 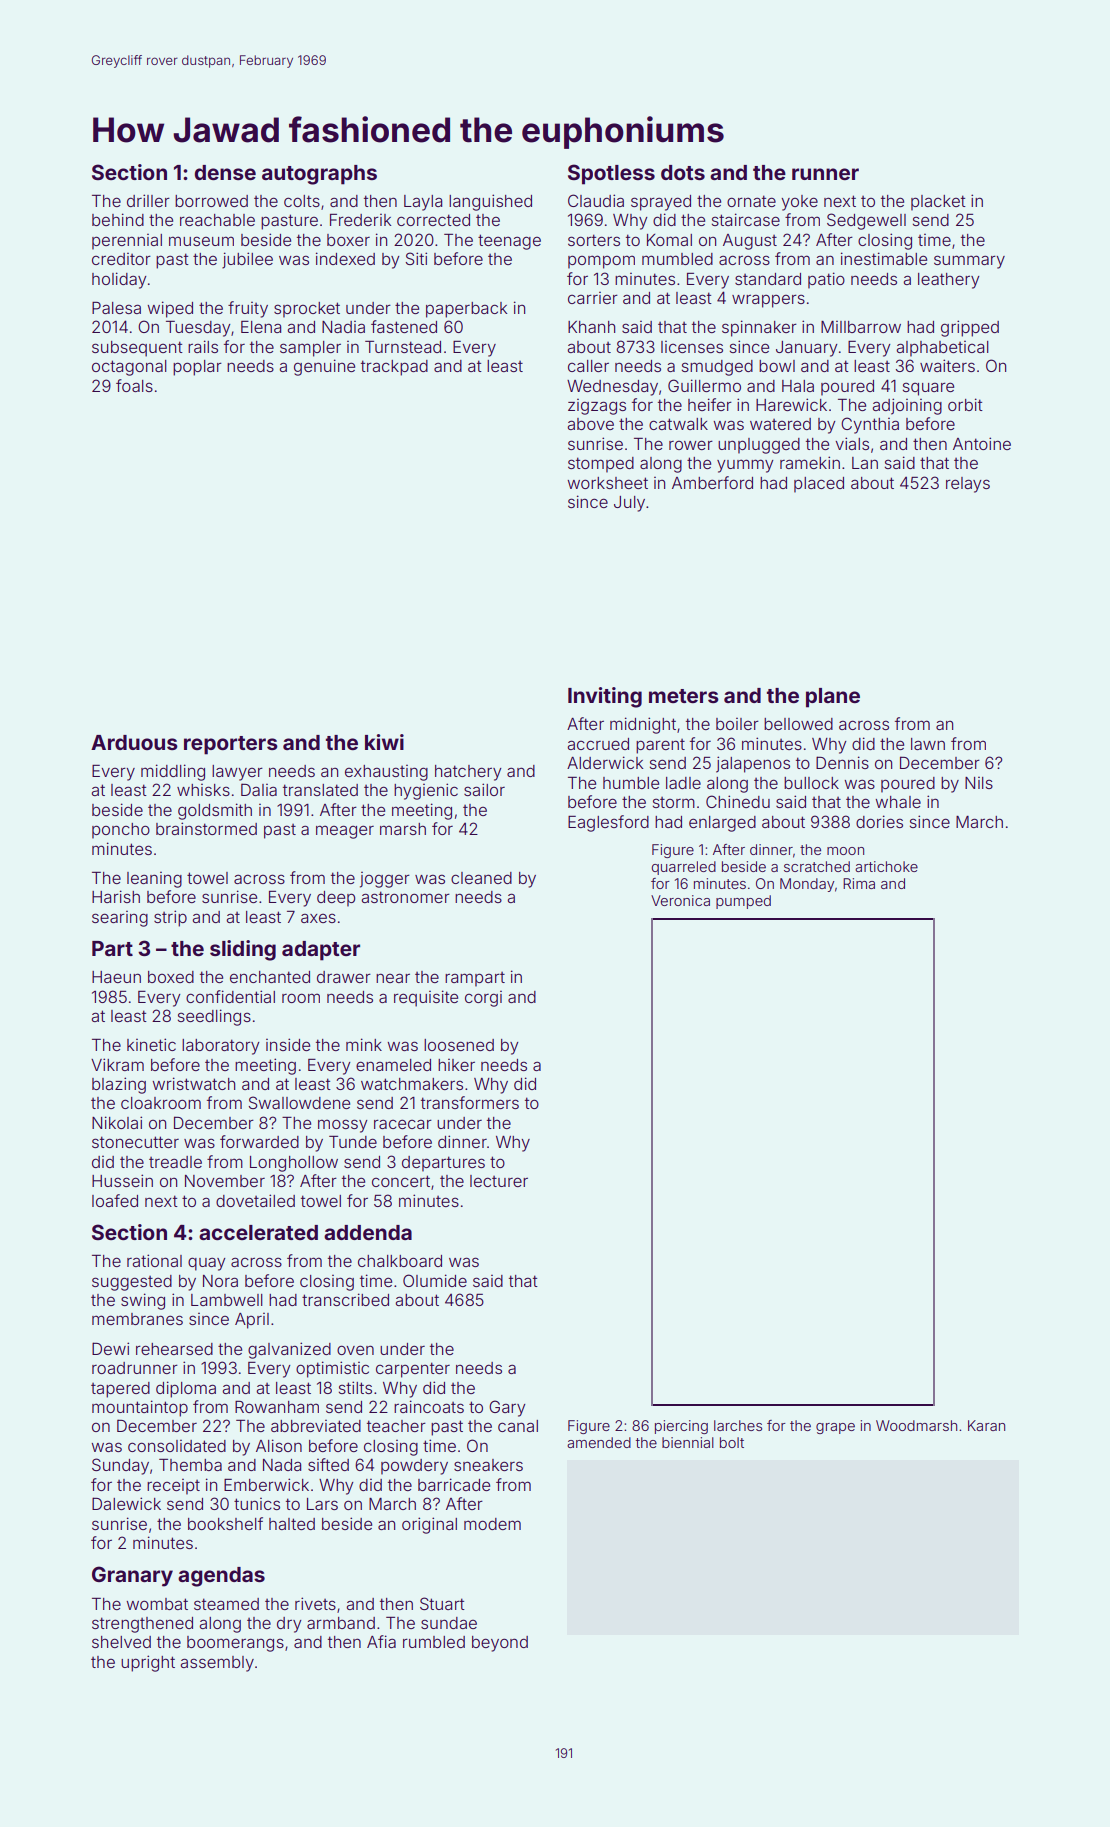 What do you see at coordinates (148, 1663) in the screenshot?
I see `upright` at bounding box center [148, 1663].
